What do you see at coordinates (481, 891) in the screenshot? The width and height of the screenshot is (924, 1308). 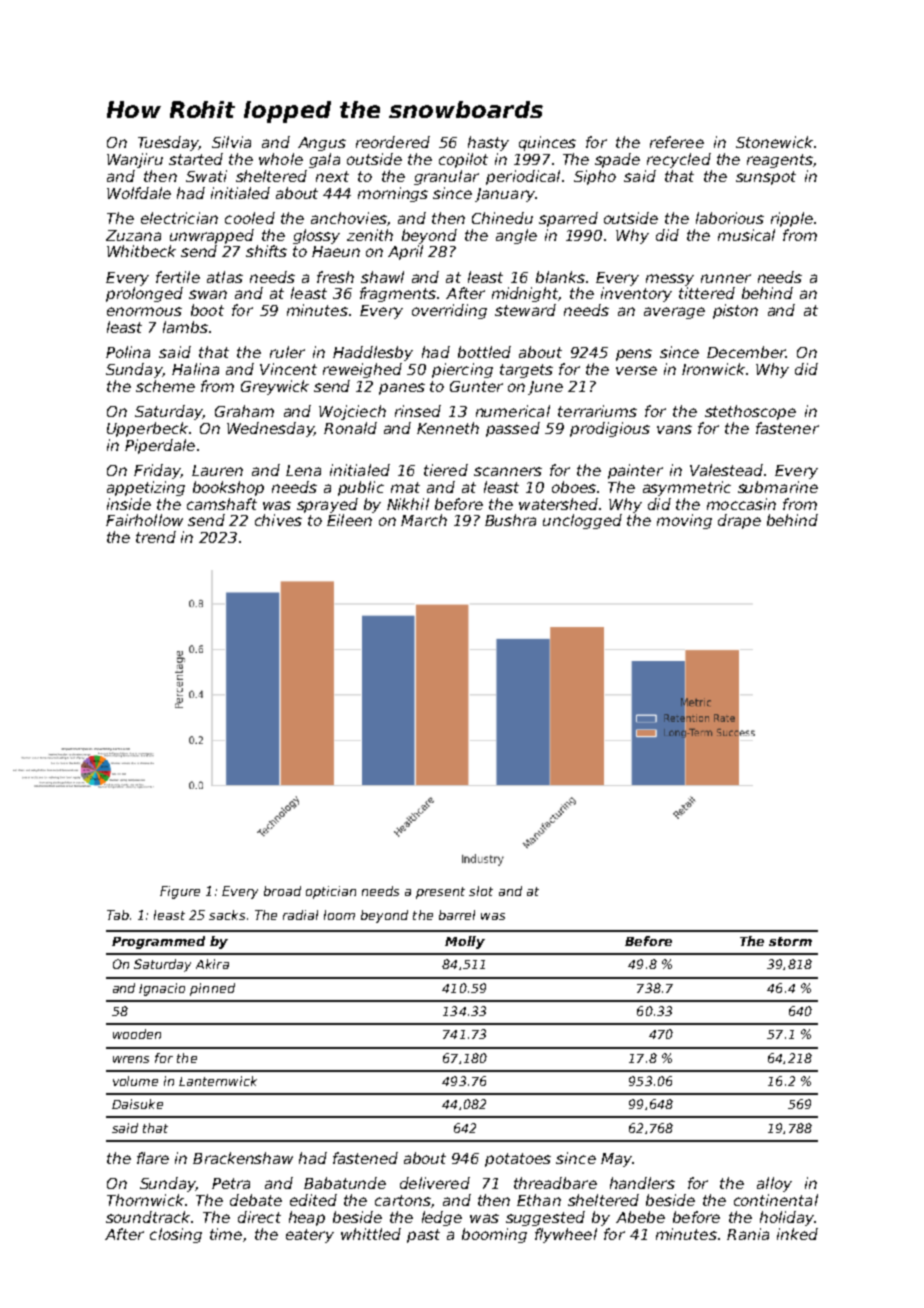 I see `slot` at bounding box center [481, 891].
